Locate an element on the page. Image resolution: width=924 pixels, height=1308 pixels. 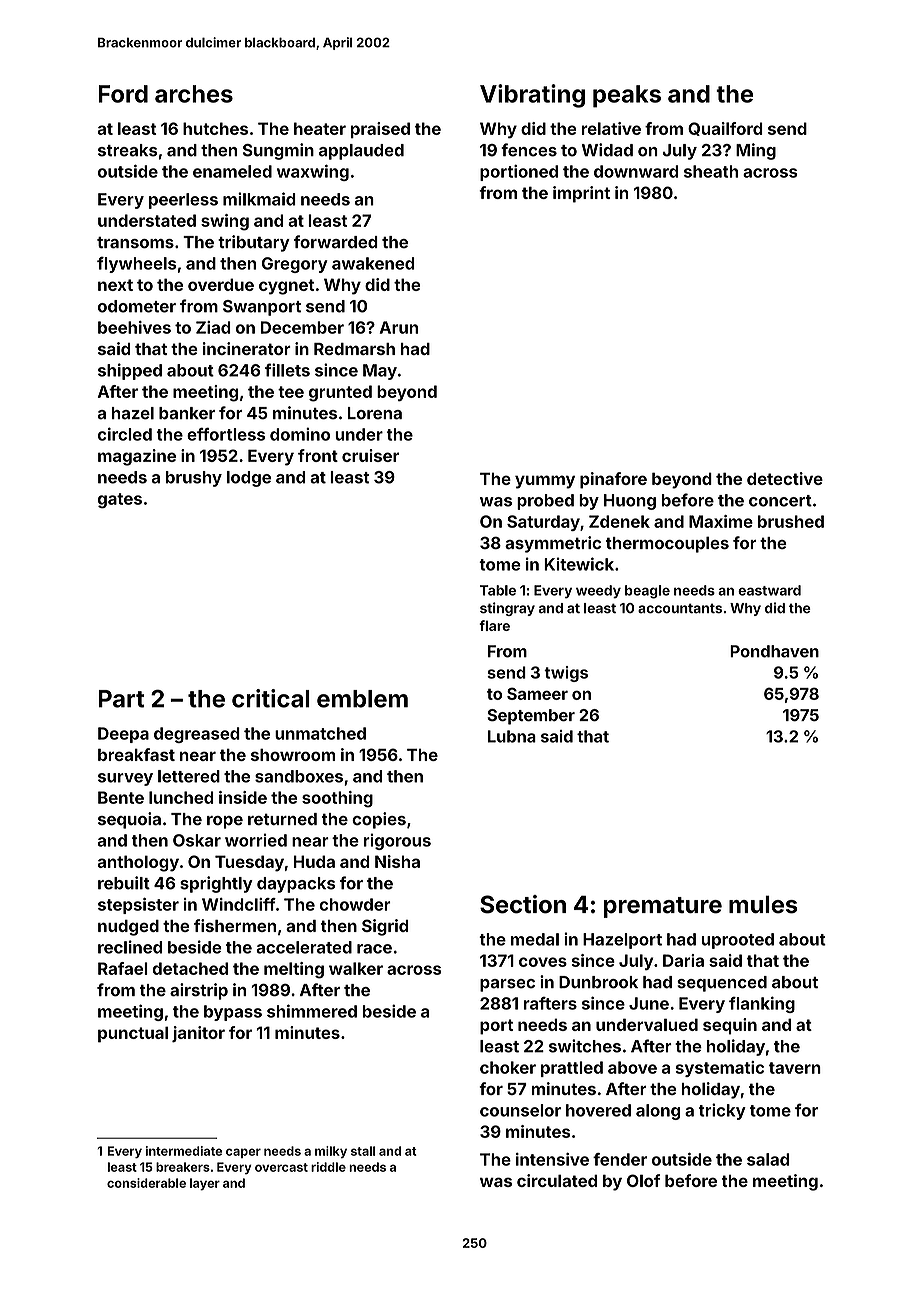
coves is located at coordinates (543, 962).
